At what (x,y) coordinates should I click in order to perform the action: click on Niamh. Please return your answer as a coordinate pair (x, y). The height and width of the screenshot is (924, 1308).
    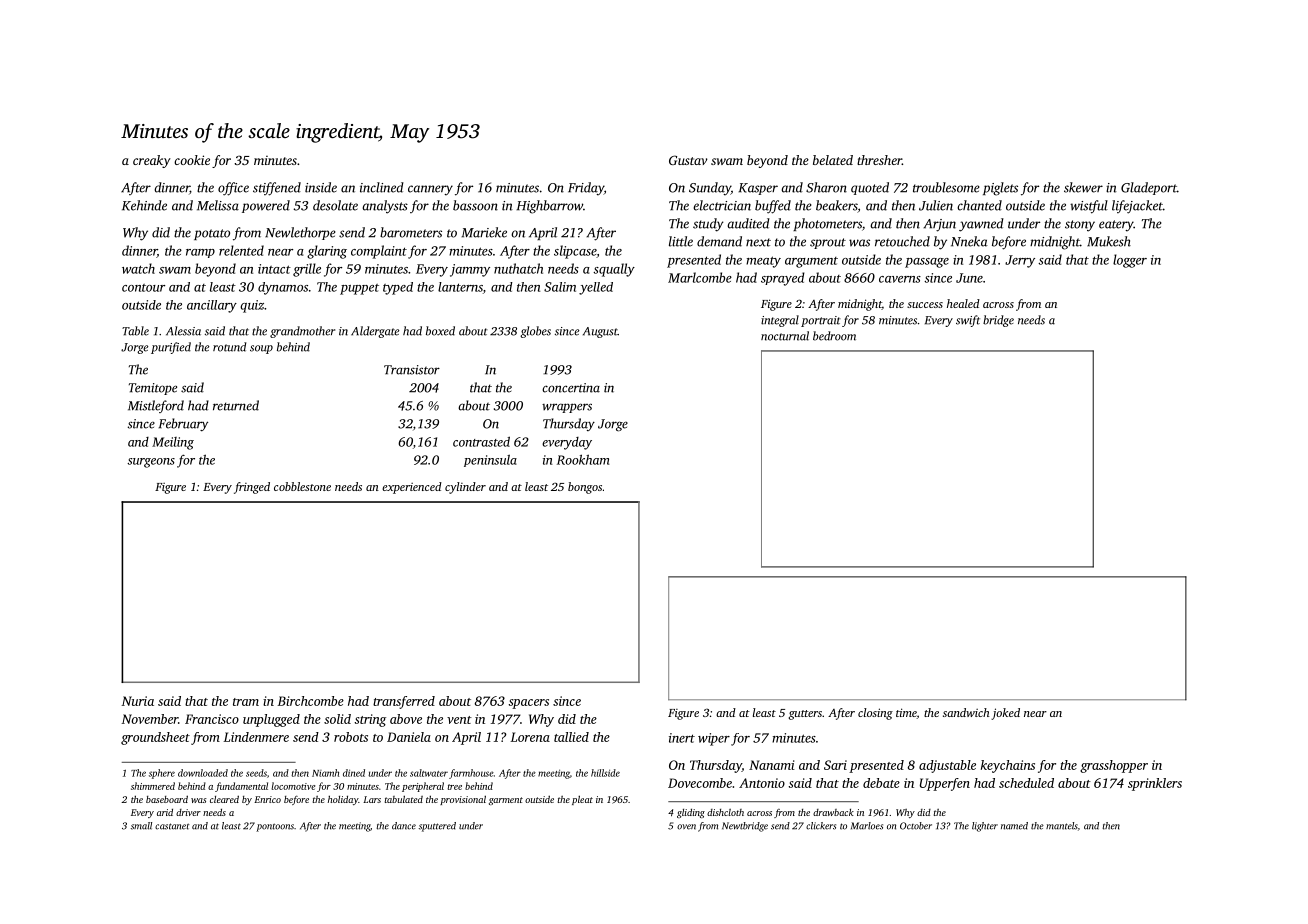
    Looking at the image, I should click on (325, 773).
